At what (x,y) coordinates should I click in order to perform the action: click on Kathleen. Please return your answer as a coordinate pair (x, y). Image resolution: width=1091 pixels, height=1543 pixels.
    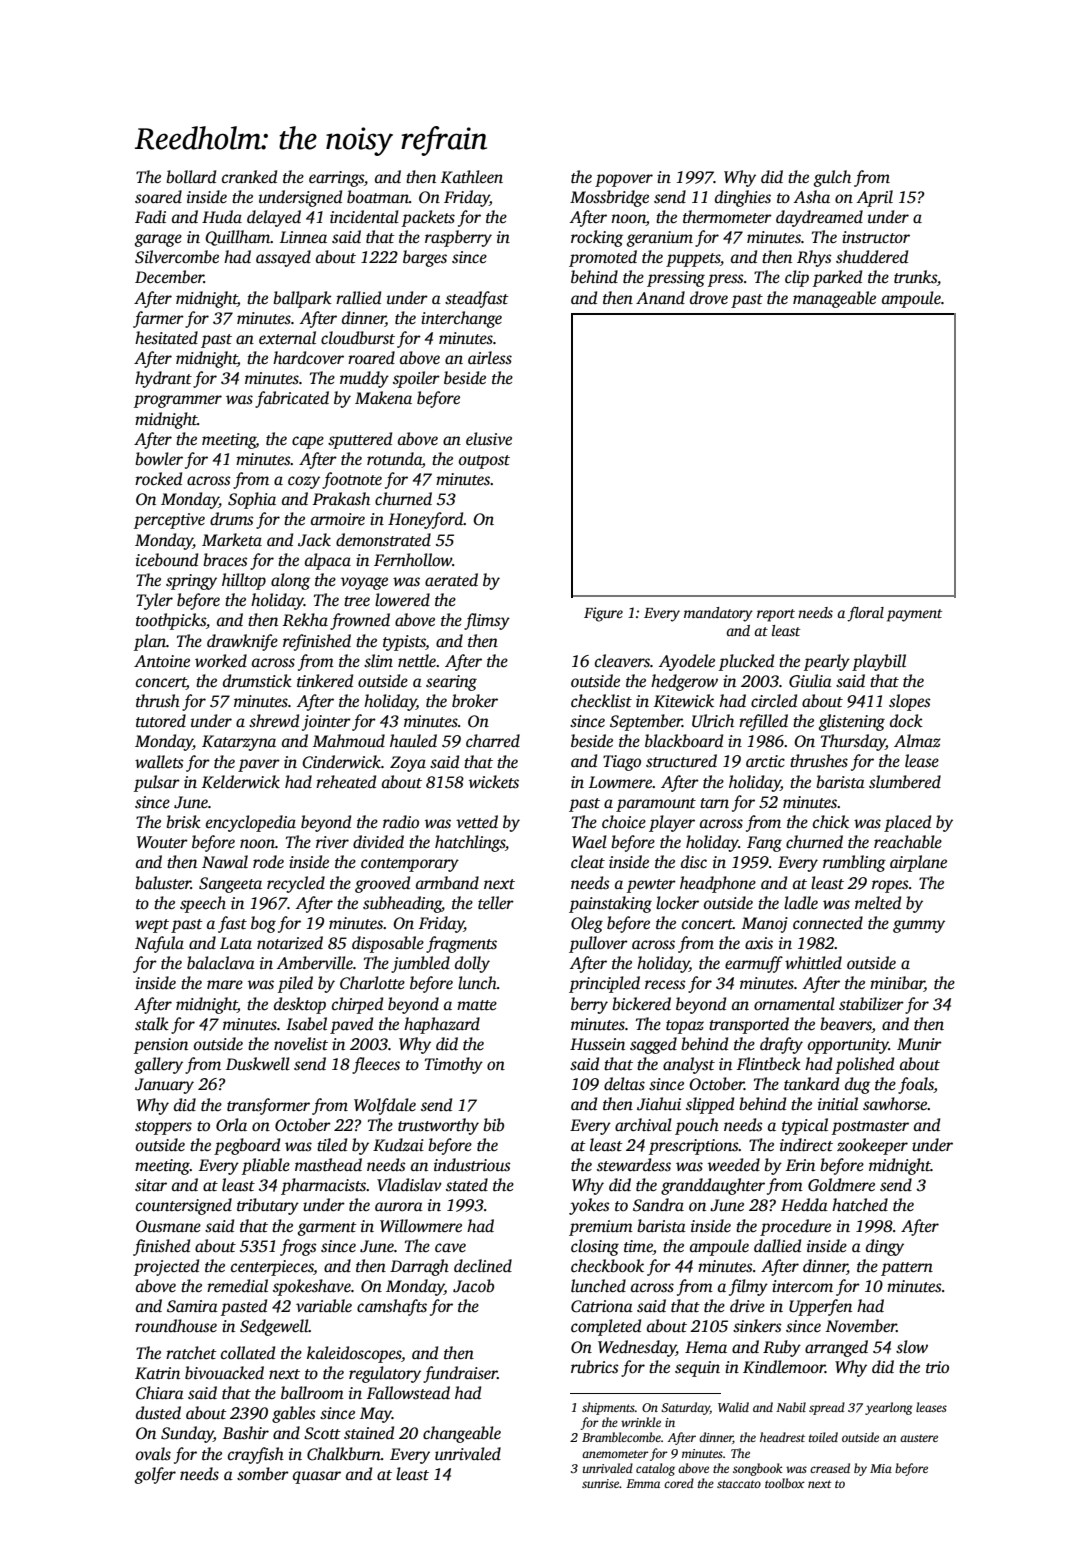
    Looking at the image, I should click on (472, 177).
